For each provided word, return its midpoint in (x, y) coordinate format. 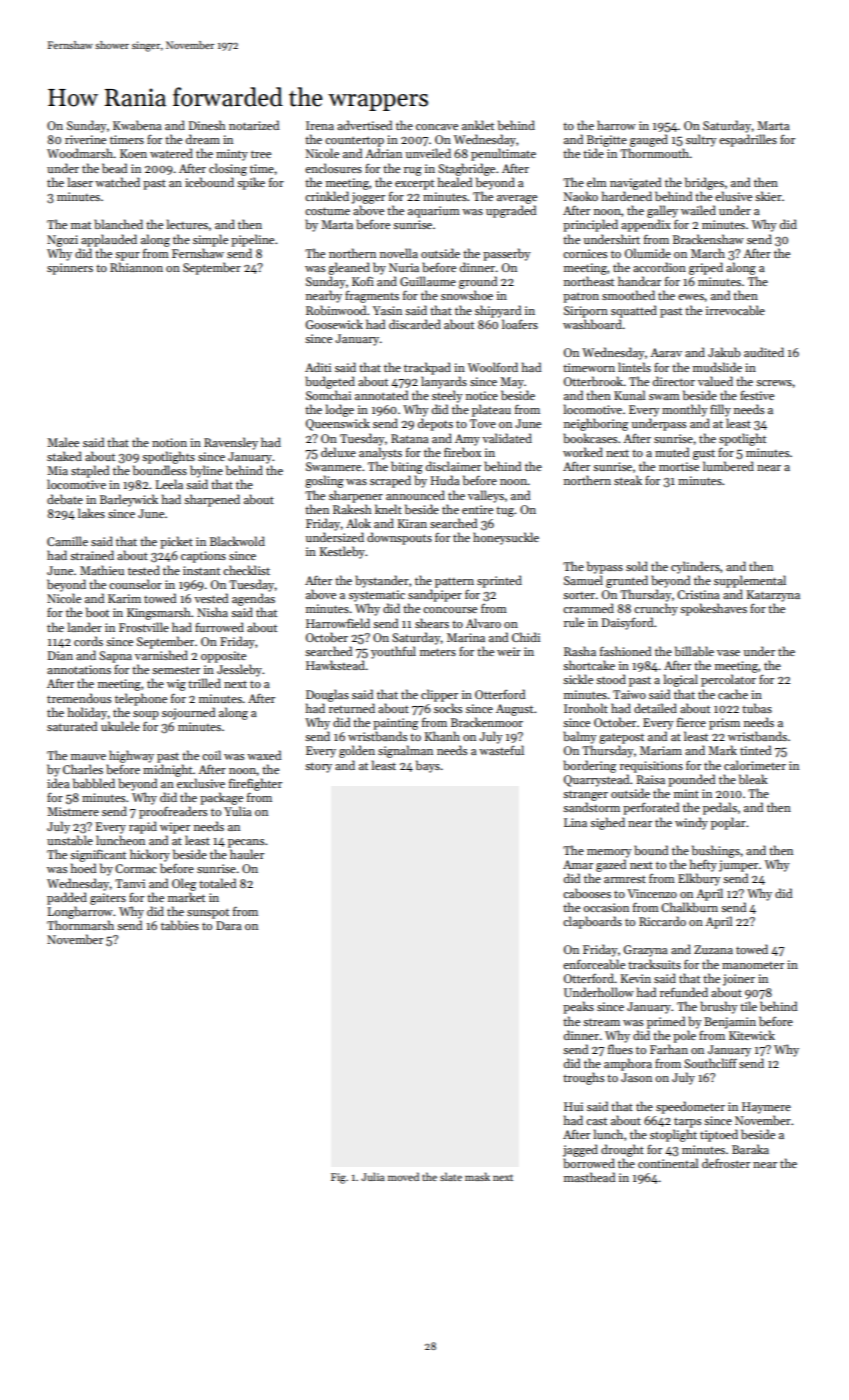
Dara (229, 925)
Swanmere (333, 466)
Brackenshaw (708, 239)
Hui (573, 1106)
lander (85, 627)
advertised (364, 125)
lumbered (728, 466)
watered (171, 153)
